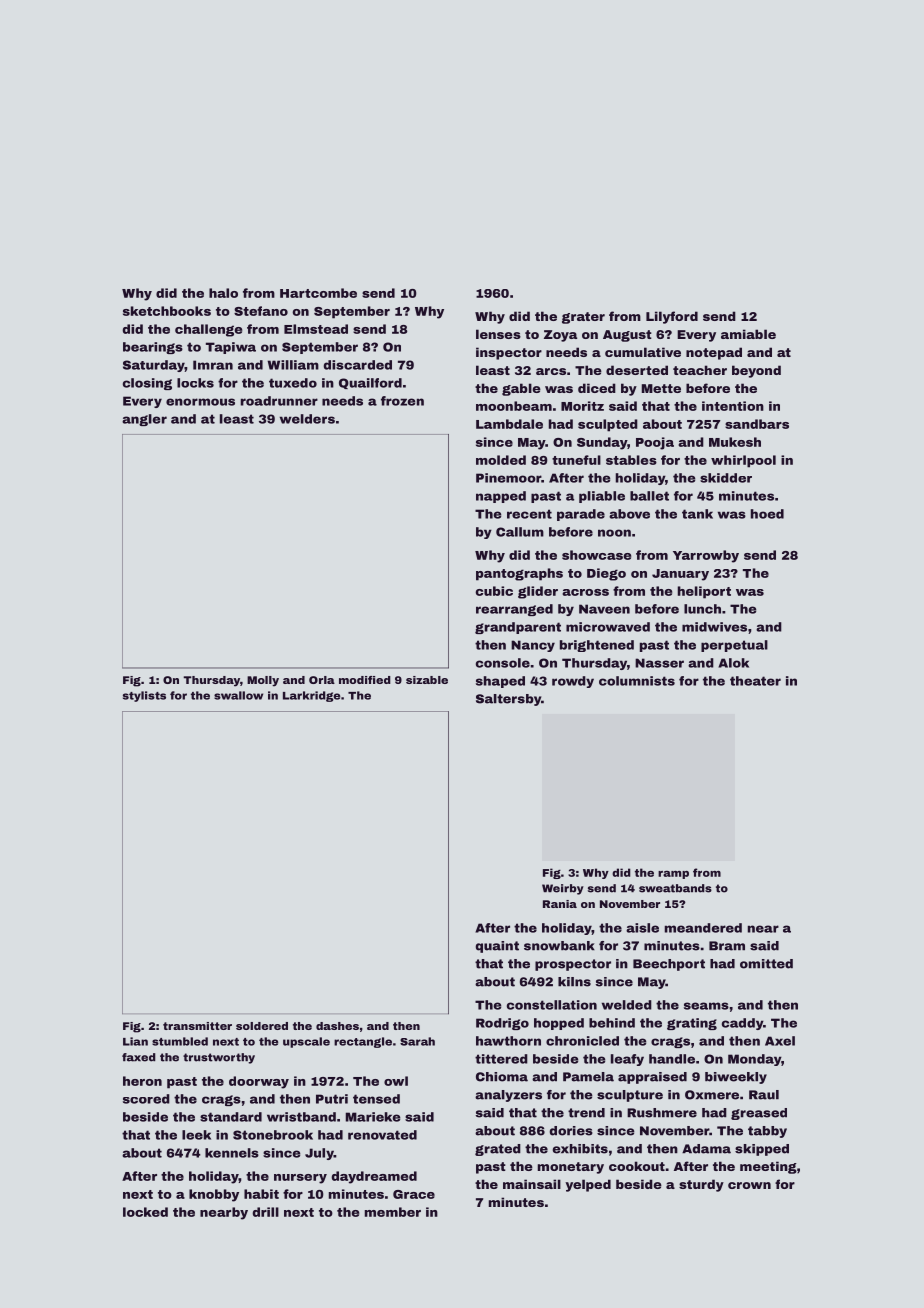  Describe the element at coordinates (154, 366) in the screenshot. I see `Saturday` at that location.
